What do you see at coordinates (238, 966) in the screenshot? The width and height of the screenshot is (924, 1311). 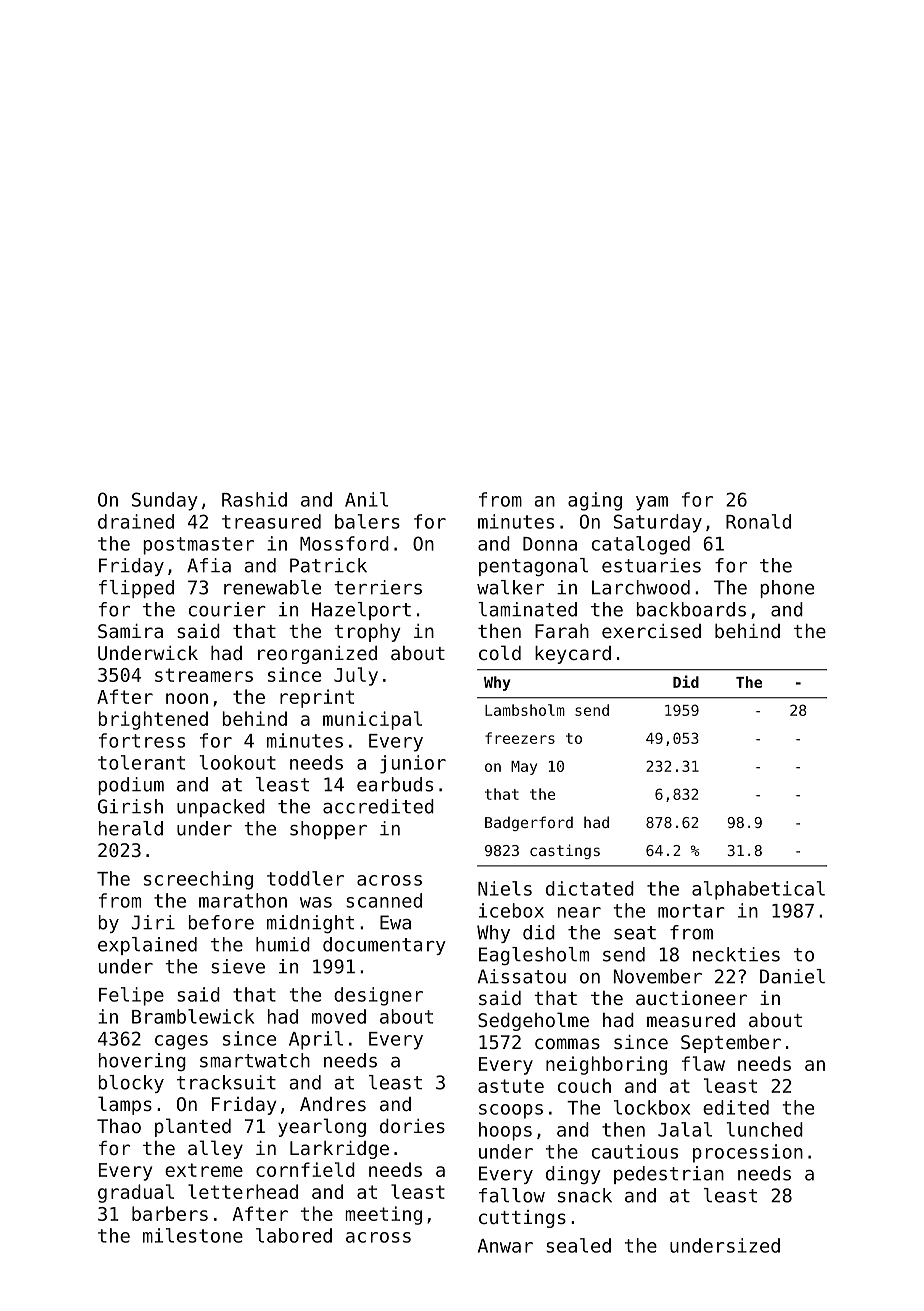 I see `sieve` at bounding box center [238, 966].
